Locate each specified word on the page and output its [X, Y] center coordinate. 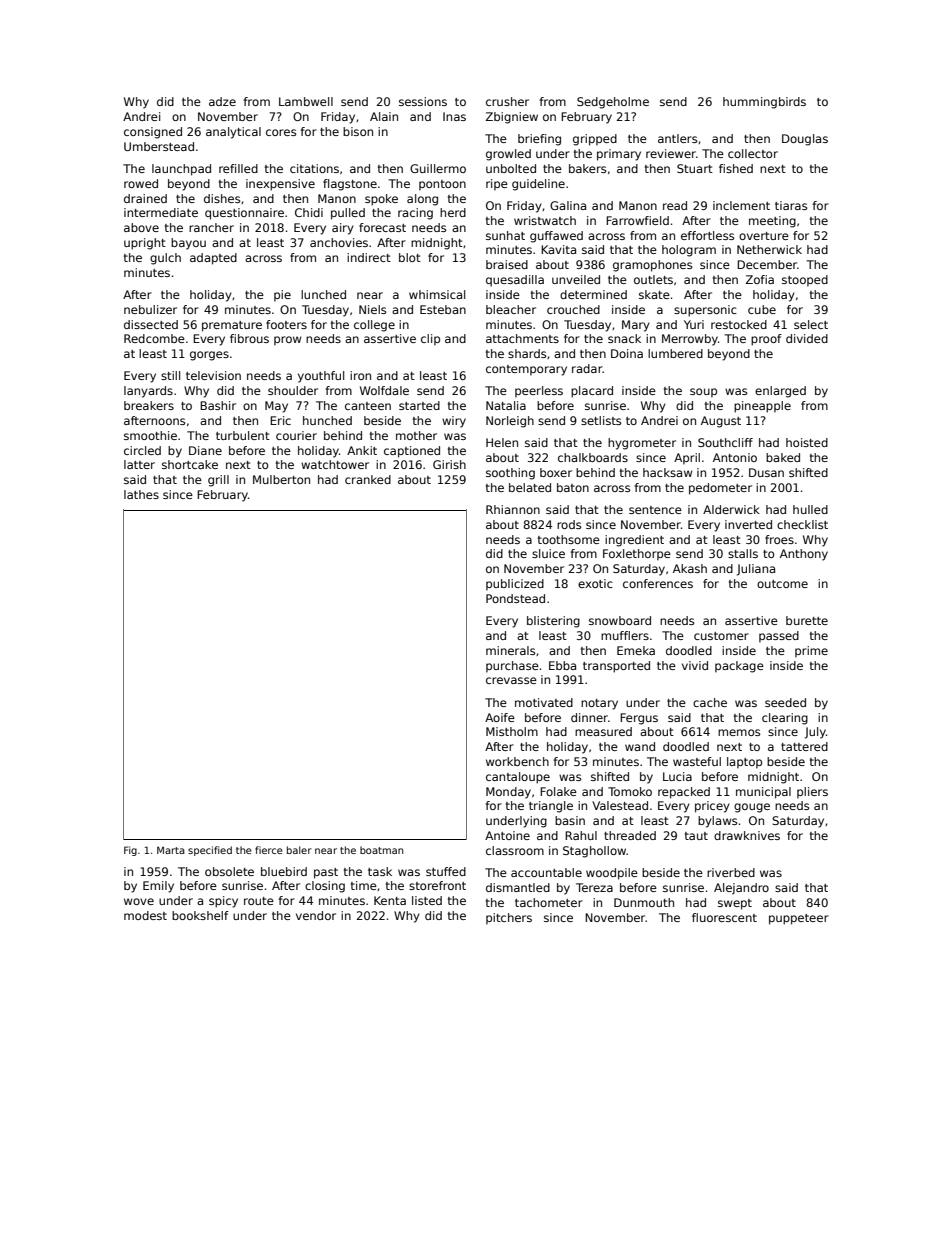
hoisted [807, 442]
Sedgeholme [613, 103]
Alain [384, 116]
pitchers [509, 919]
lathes [141, 494]
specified [210, 851]
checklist [802, 524]
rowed [141, 183]
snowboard [620, 620]
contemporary [526, 370]
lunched [323, 294]
